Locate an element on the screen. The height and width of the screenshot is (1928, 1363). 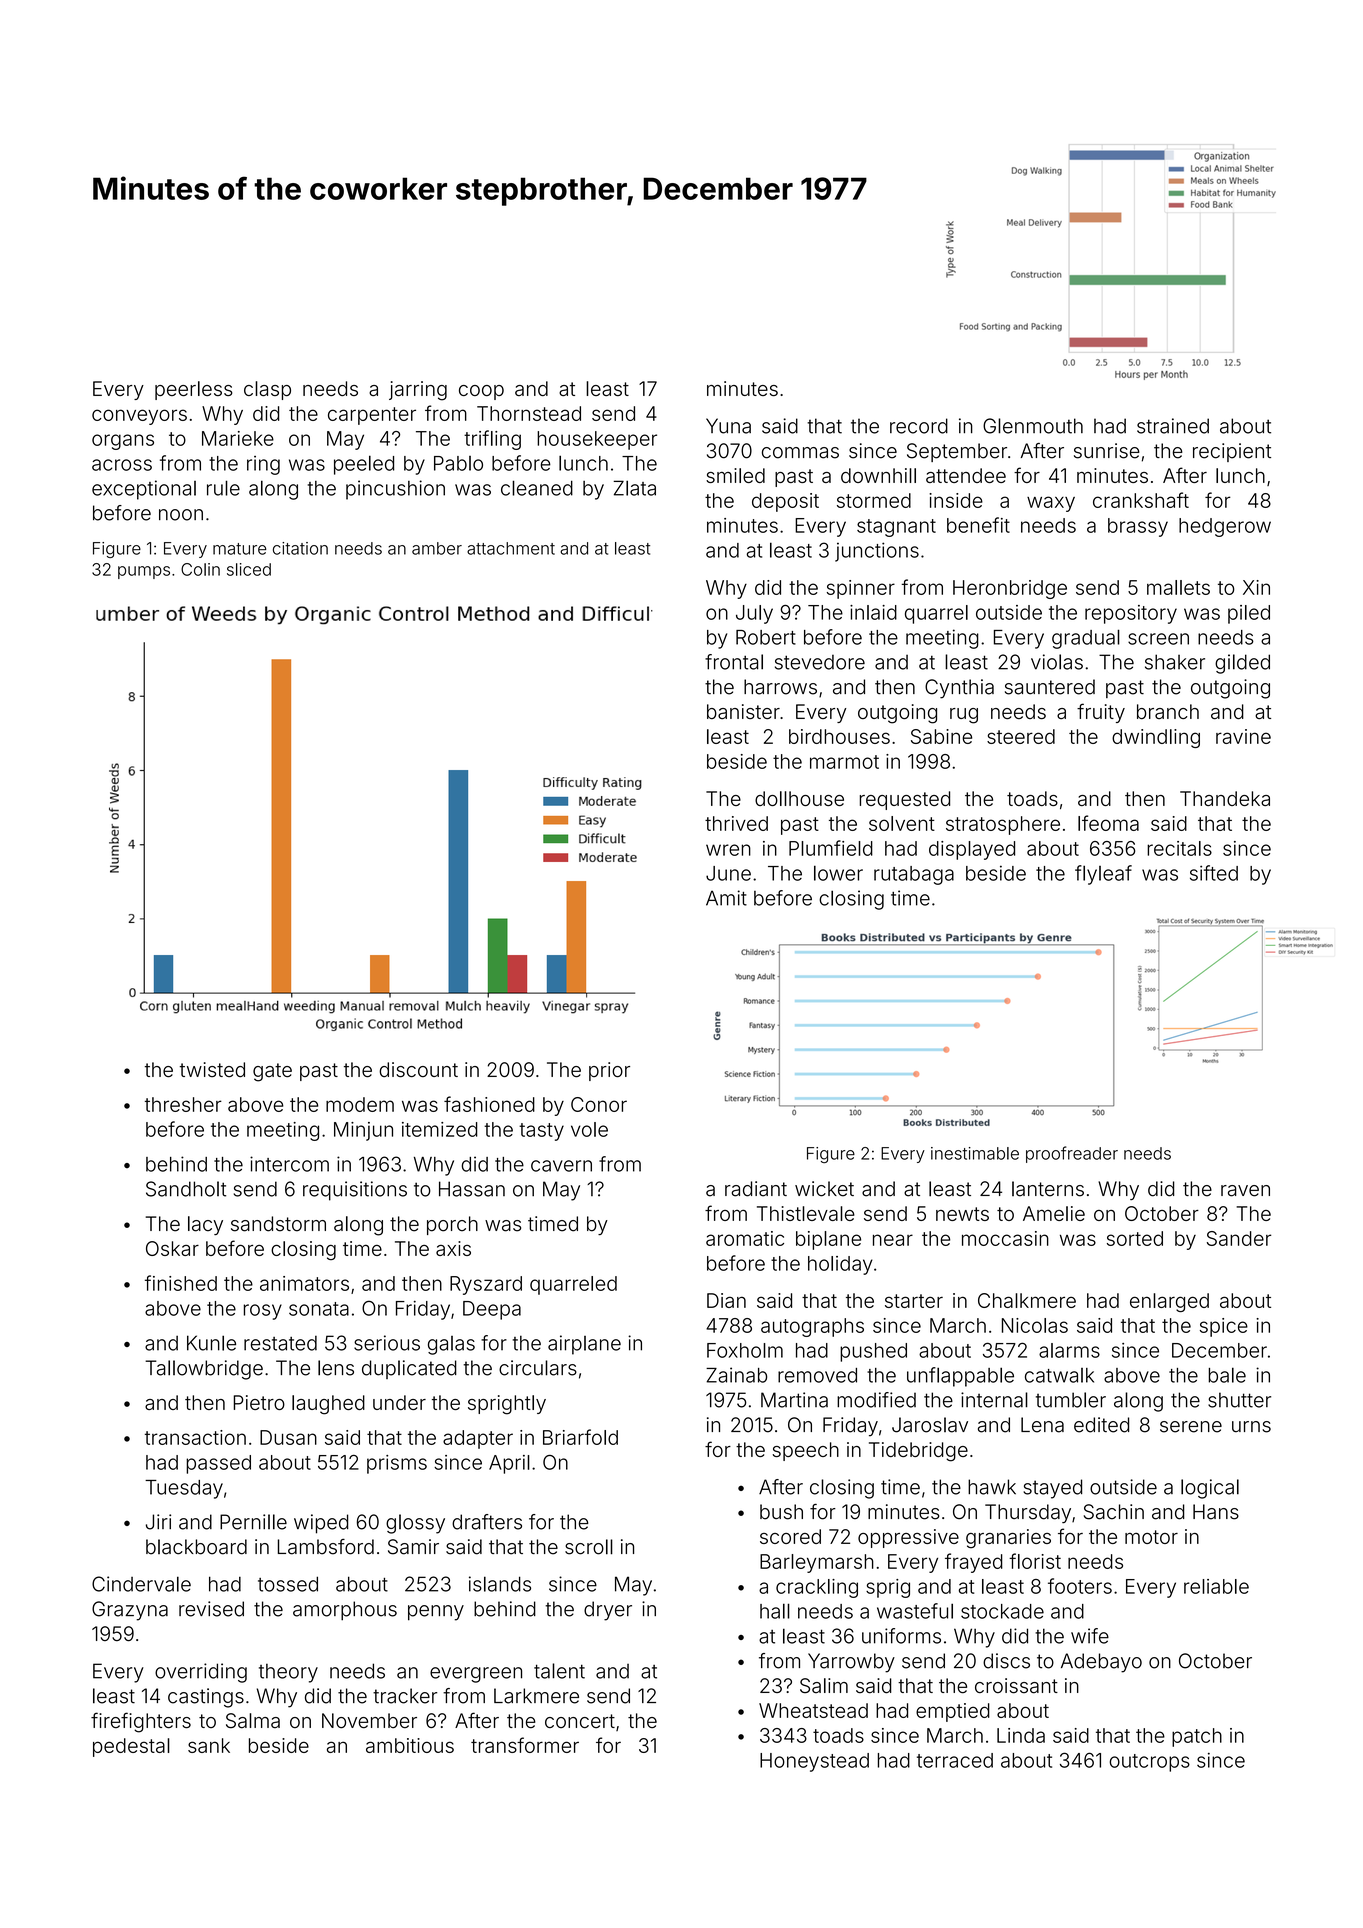
cleaned is located at coordinates (537, 488).
